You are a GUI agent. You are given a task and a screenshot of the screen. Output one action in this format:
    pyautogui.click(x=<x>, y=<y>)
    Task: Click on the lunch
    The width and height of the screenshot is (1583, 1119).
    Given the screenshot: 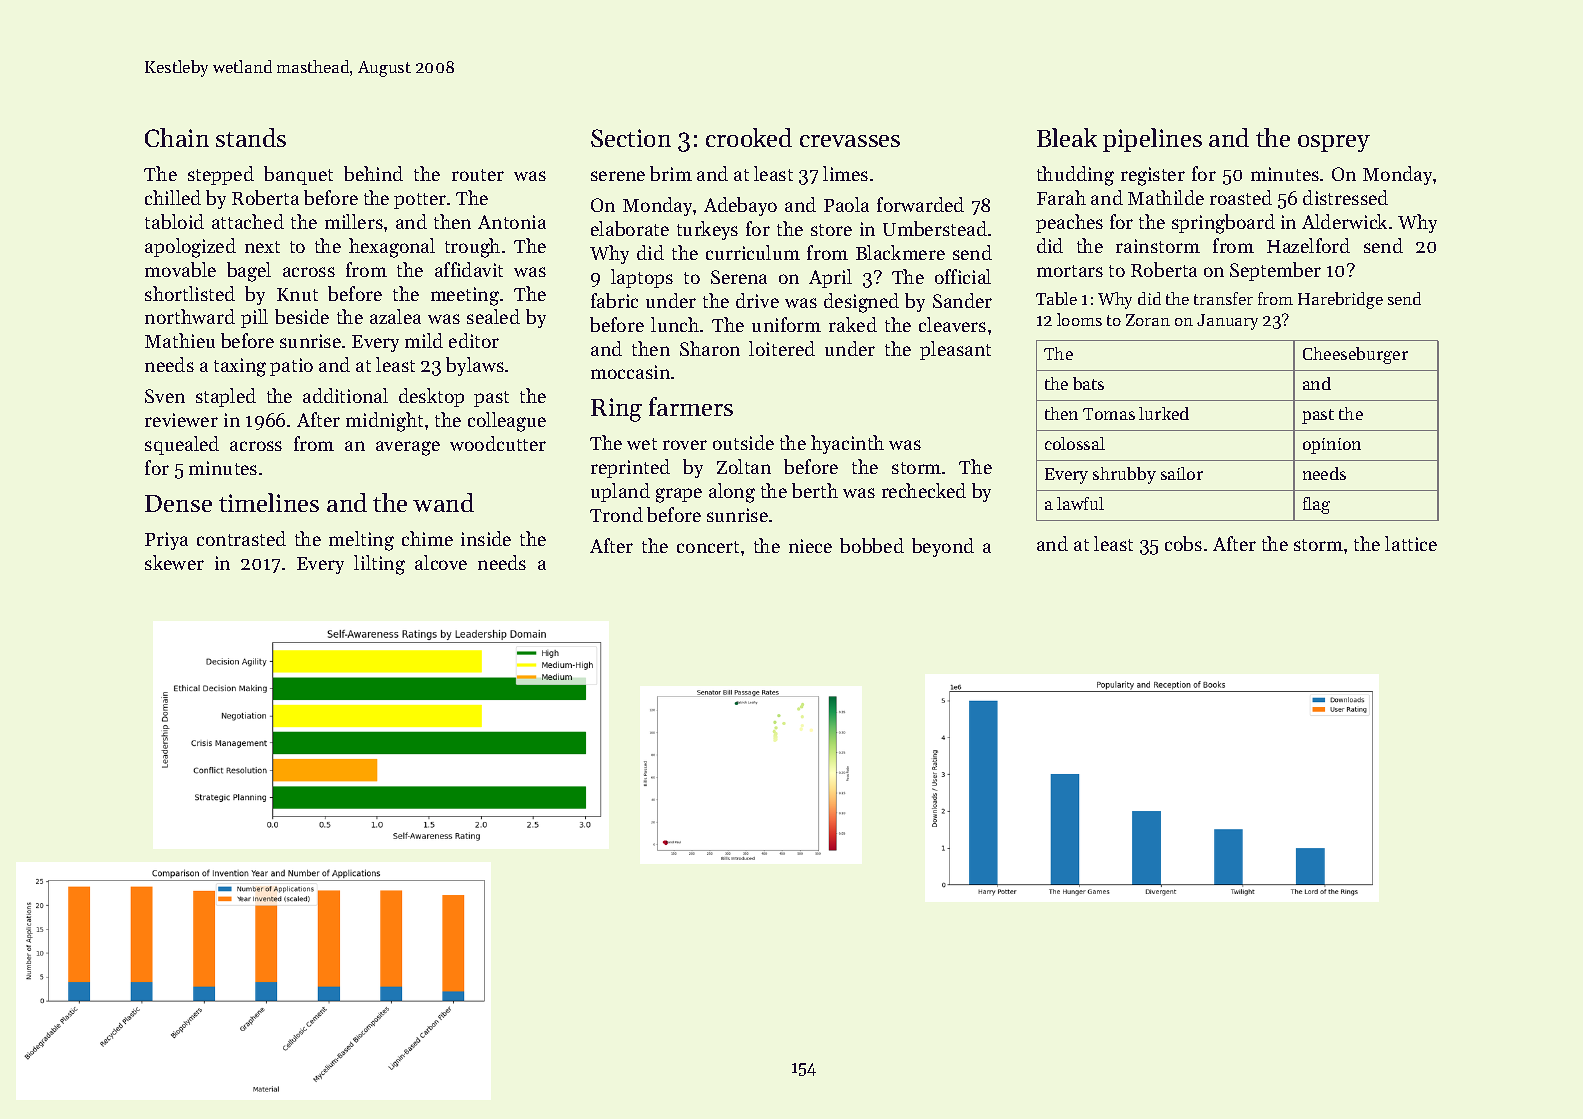 What is the action you would take?
    pyautogui.click(x=675, y=324)
